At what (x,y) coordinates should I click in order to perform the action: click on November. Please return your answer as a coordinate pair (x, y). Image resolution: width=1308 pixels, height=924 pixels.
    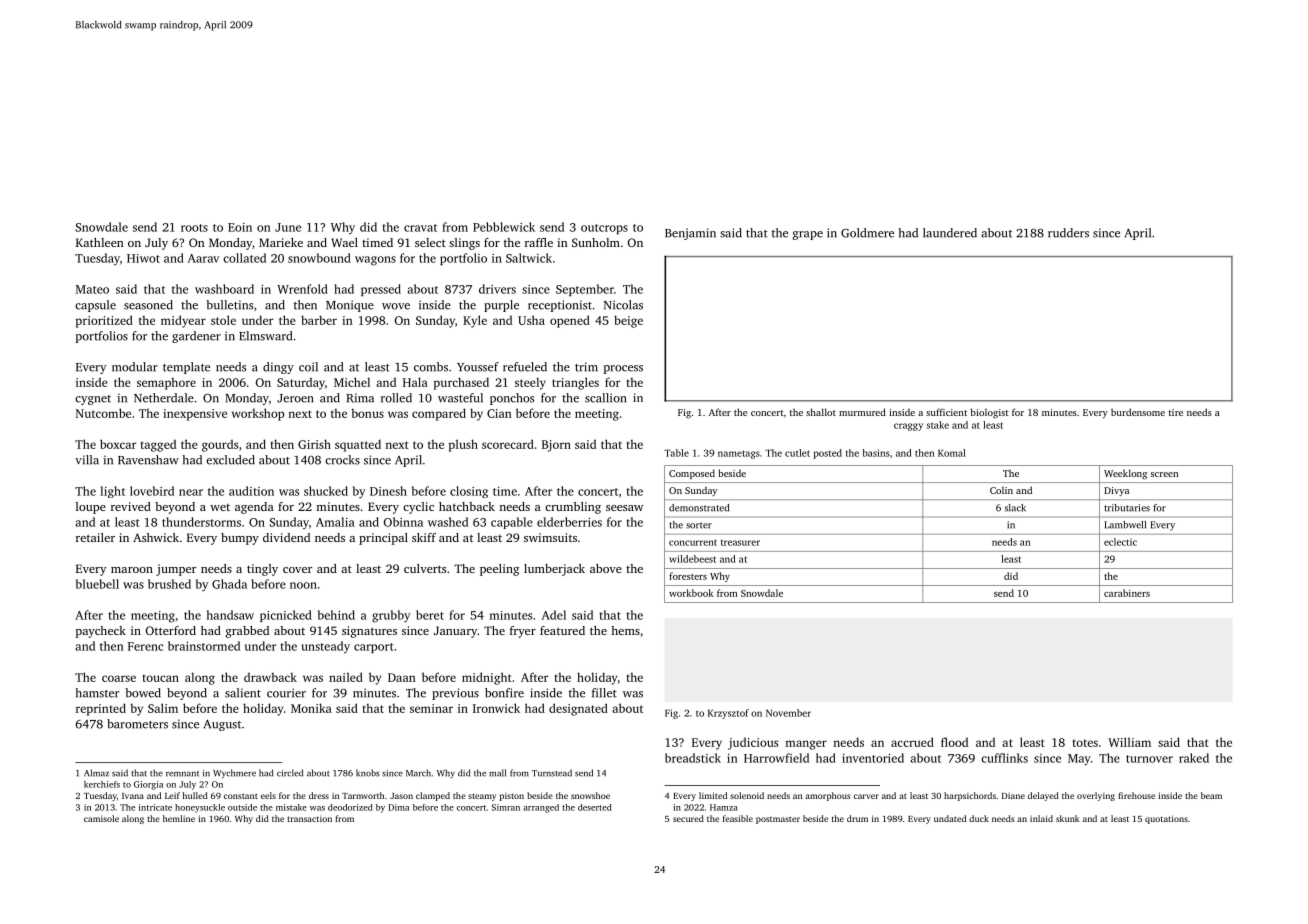
    Looking at the image, I should click on (788, 713).
